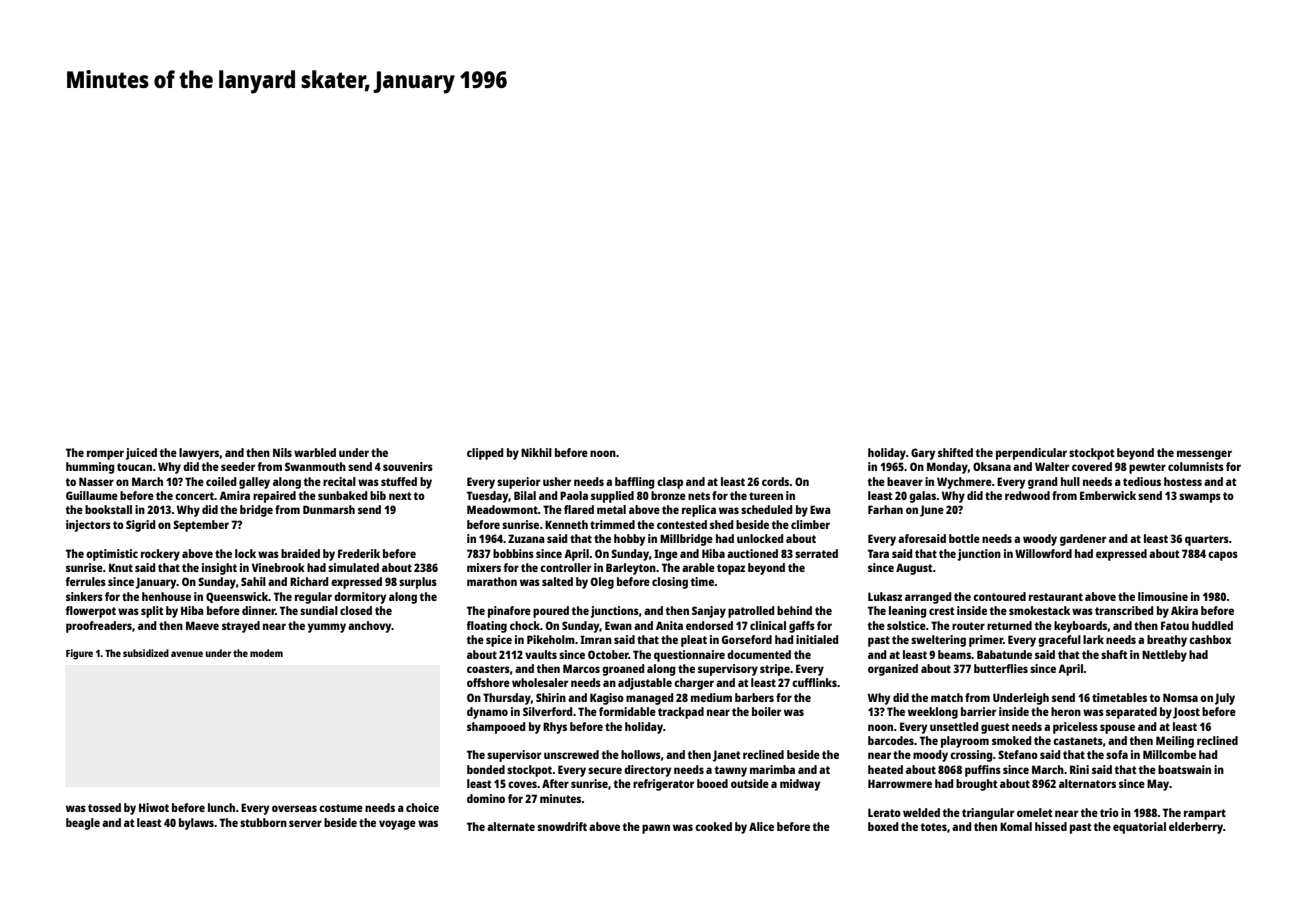 The image size is (1308, 924). Describe the element at coordinates (141, 454) in the screenshot. I see `juiced` at that location.
